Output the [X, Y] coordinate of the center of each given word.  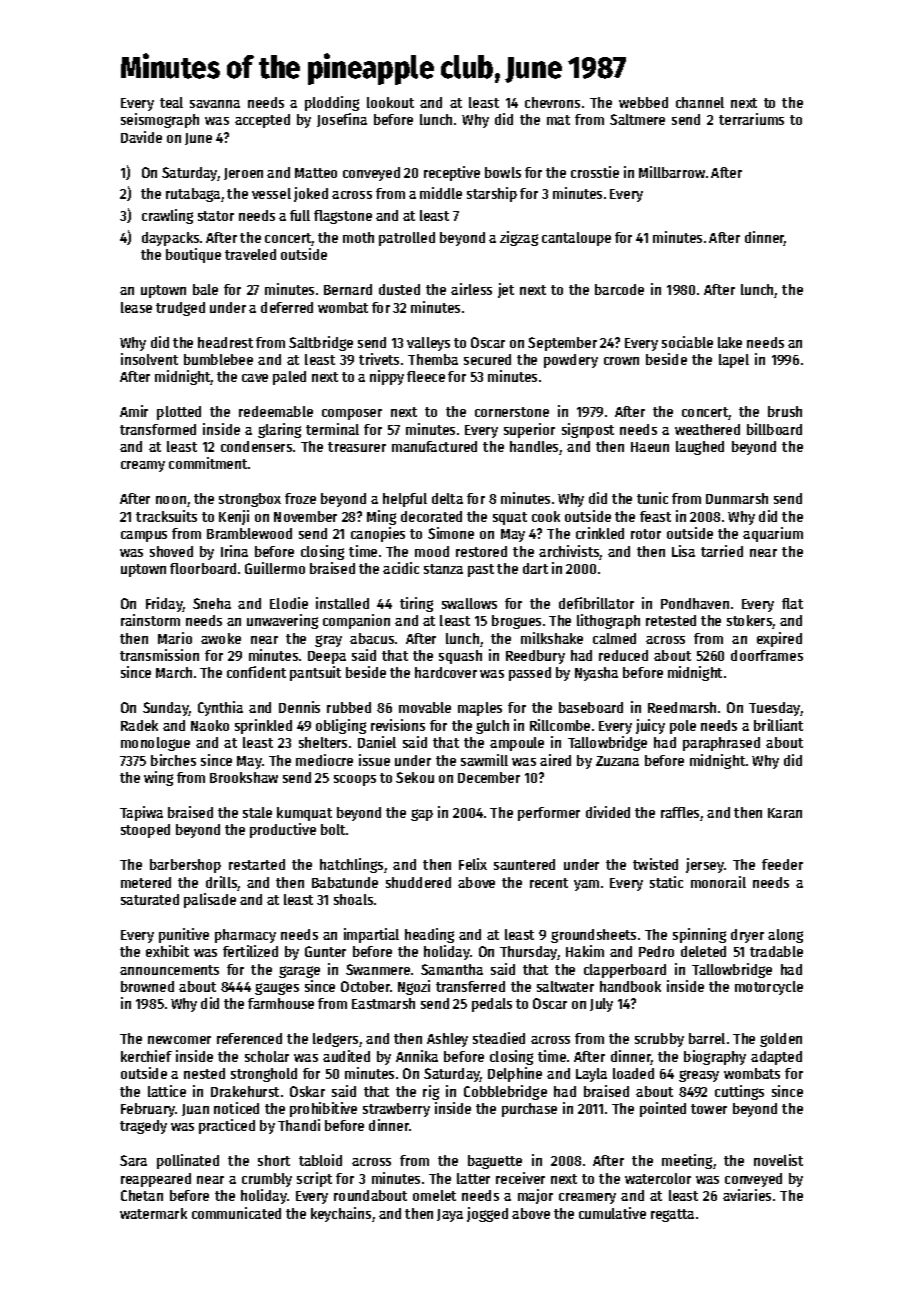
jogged [487, 1214]
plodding [332, 103]
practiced [227, 1126]
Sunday [166, 709]
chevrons [552, 102]
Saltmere [637, 119]
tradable [776, 951]
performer [549, 814]
